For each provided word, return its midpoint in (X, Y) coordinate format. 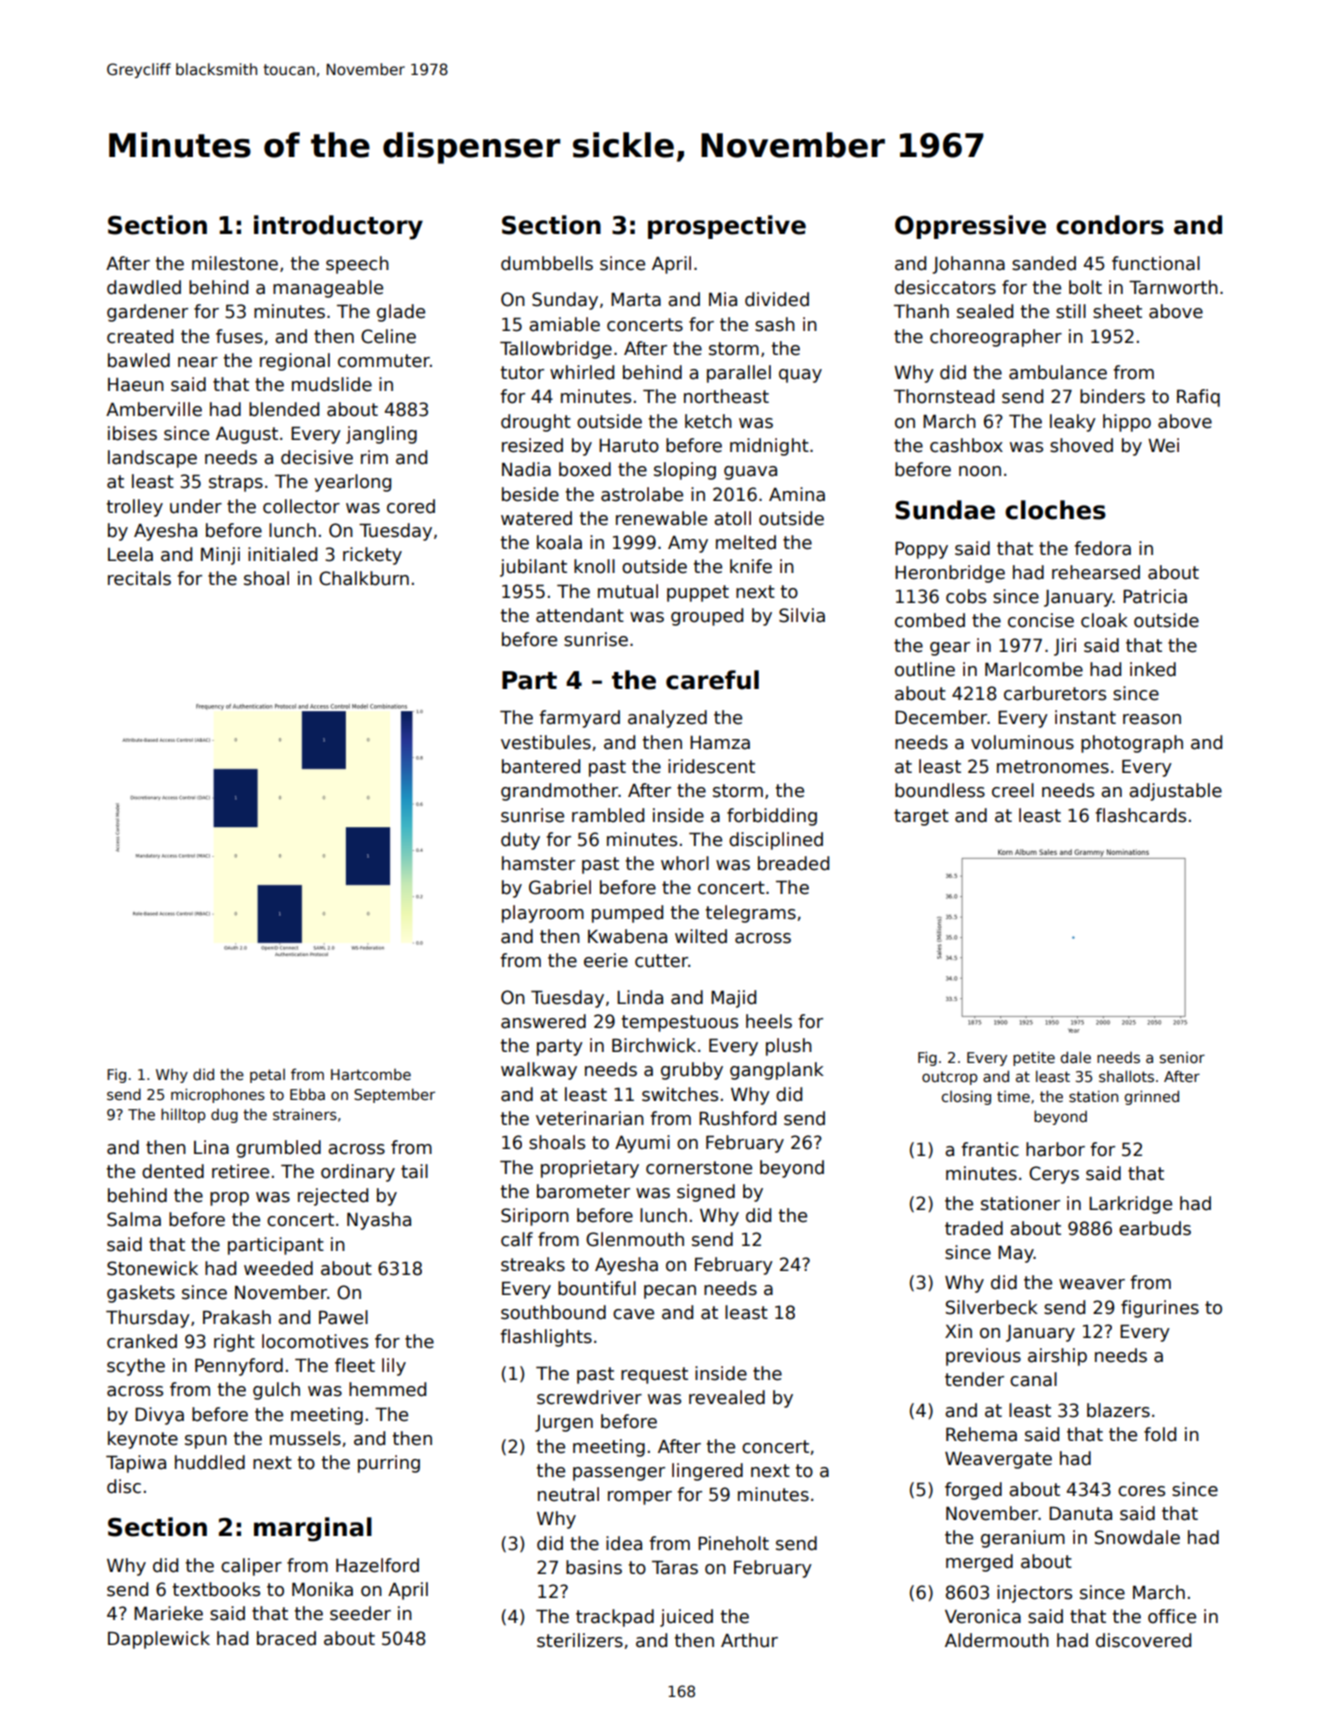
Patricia (1155, 596)
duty (520, 841)
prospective (727, 227)
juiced (686, 1618)
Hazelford (377, 1565)
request (654, 1375)
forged (973, 1491)
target (921, 817)
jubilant (533, 568)
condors (1110, 225)
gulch (276, 1391)
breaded (793, 863)
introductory (338, 227)
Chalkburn (364, 578)
